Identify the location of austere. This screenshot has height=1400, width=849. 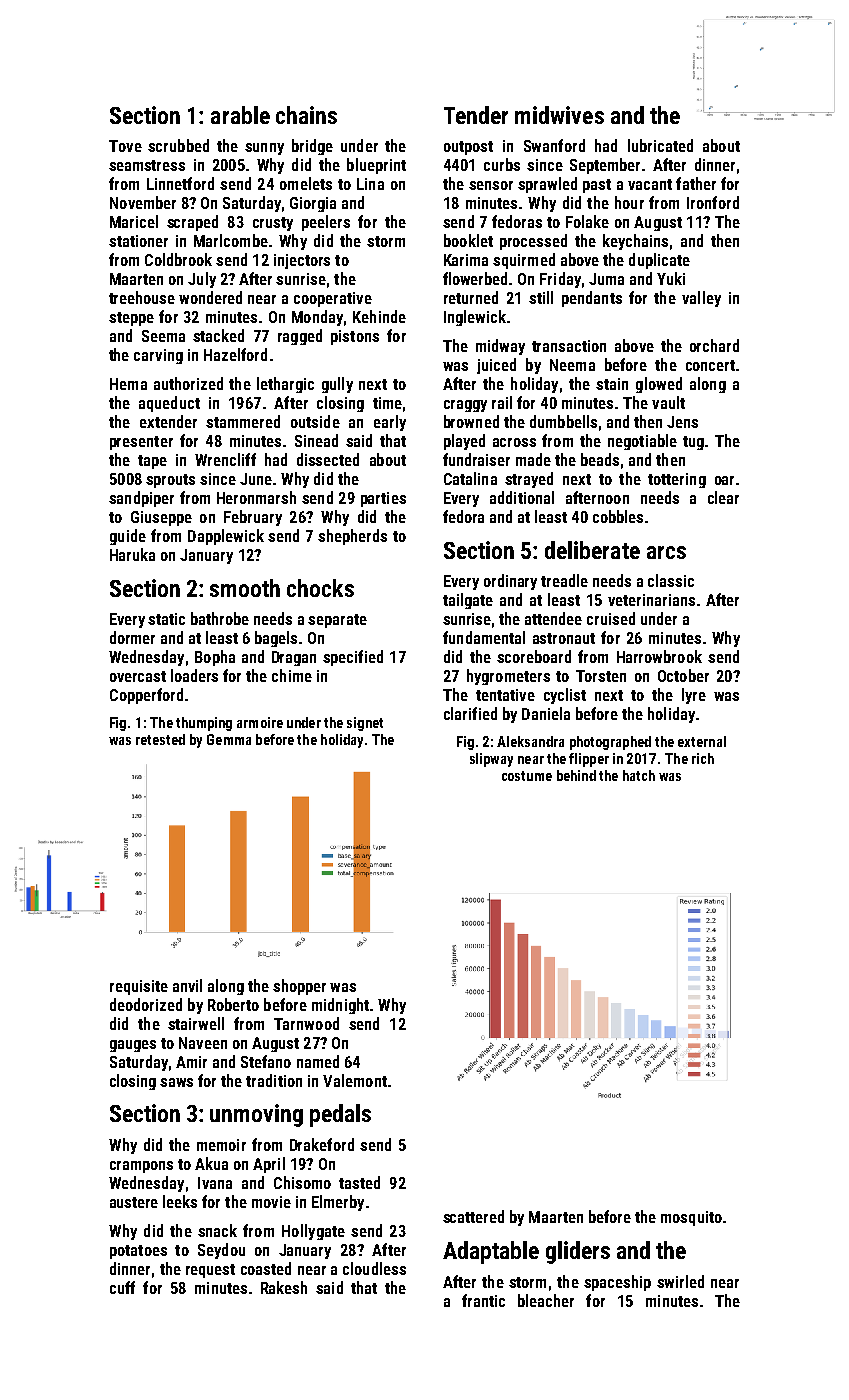
(134, 1202).
